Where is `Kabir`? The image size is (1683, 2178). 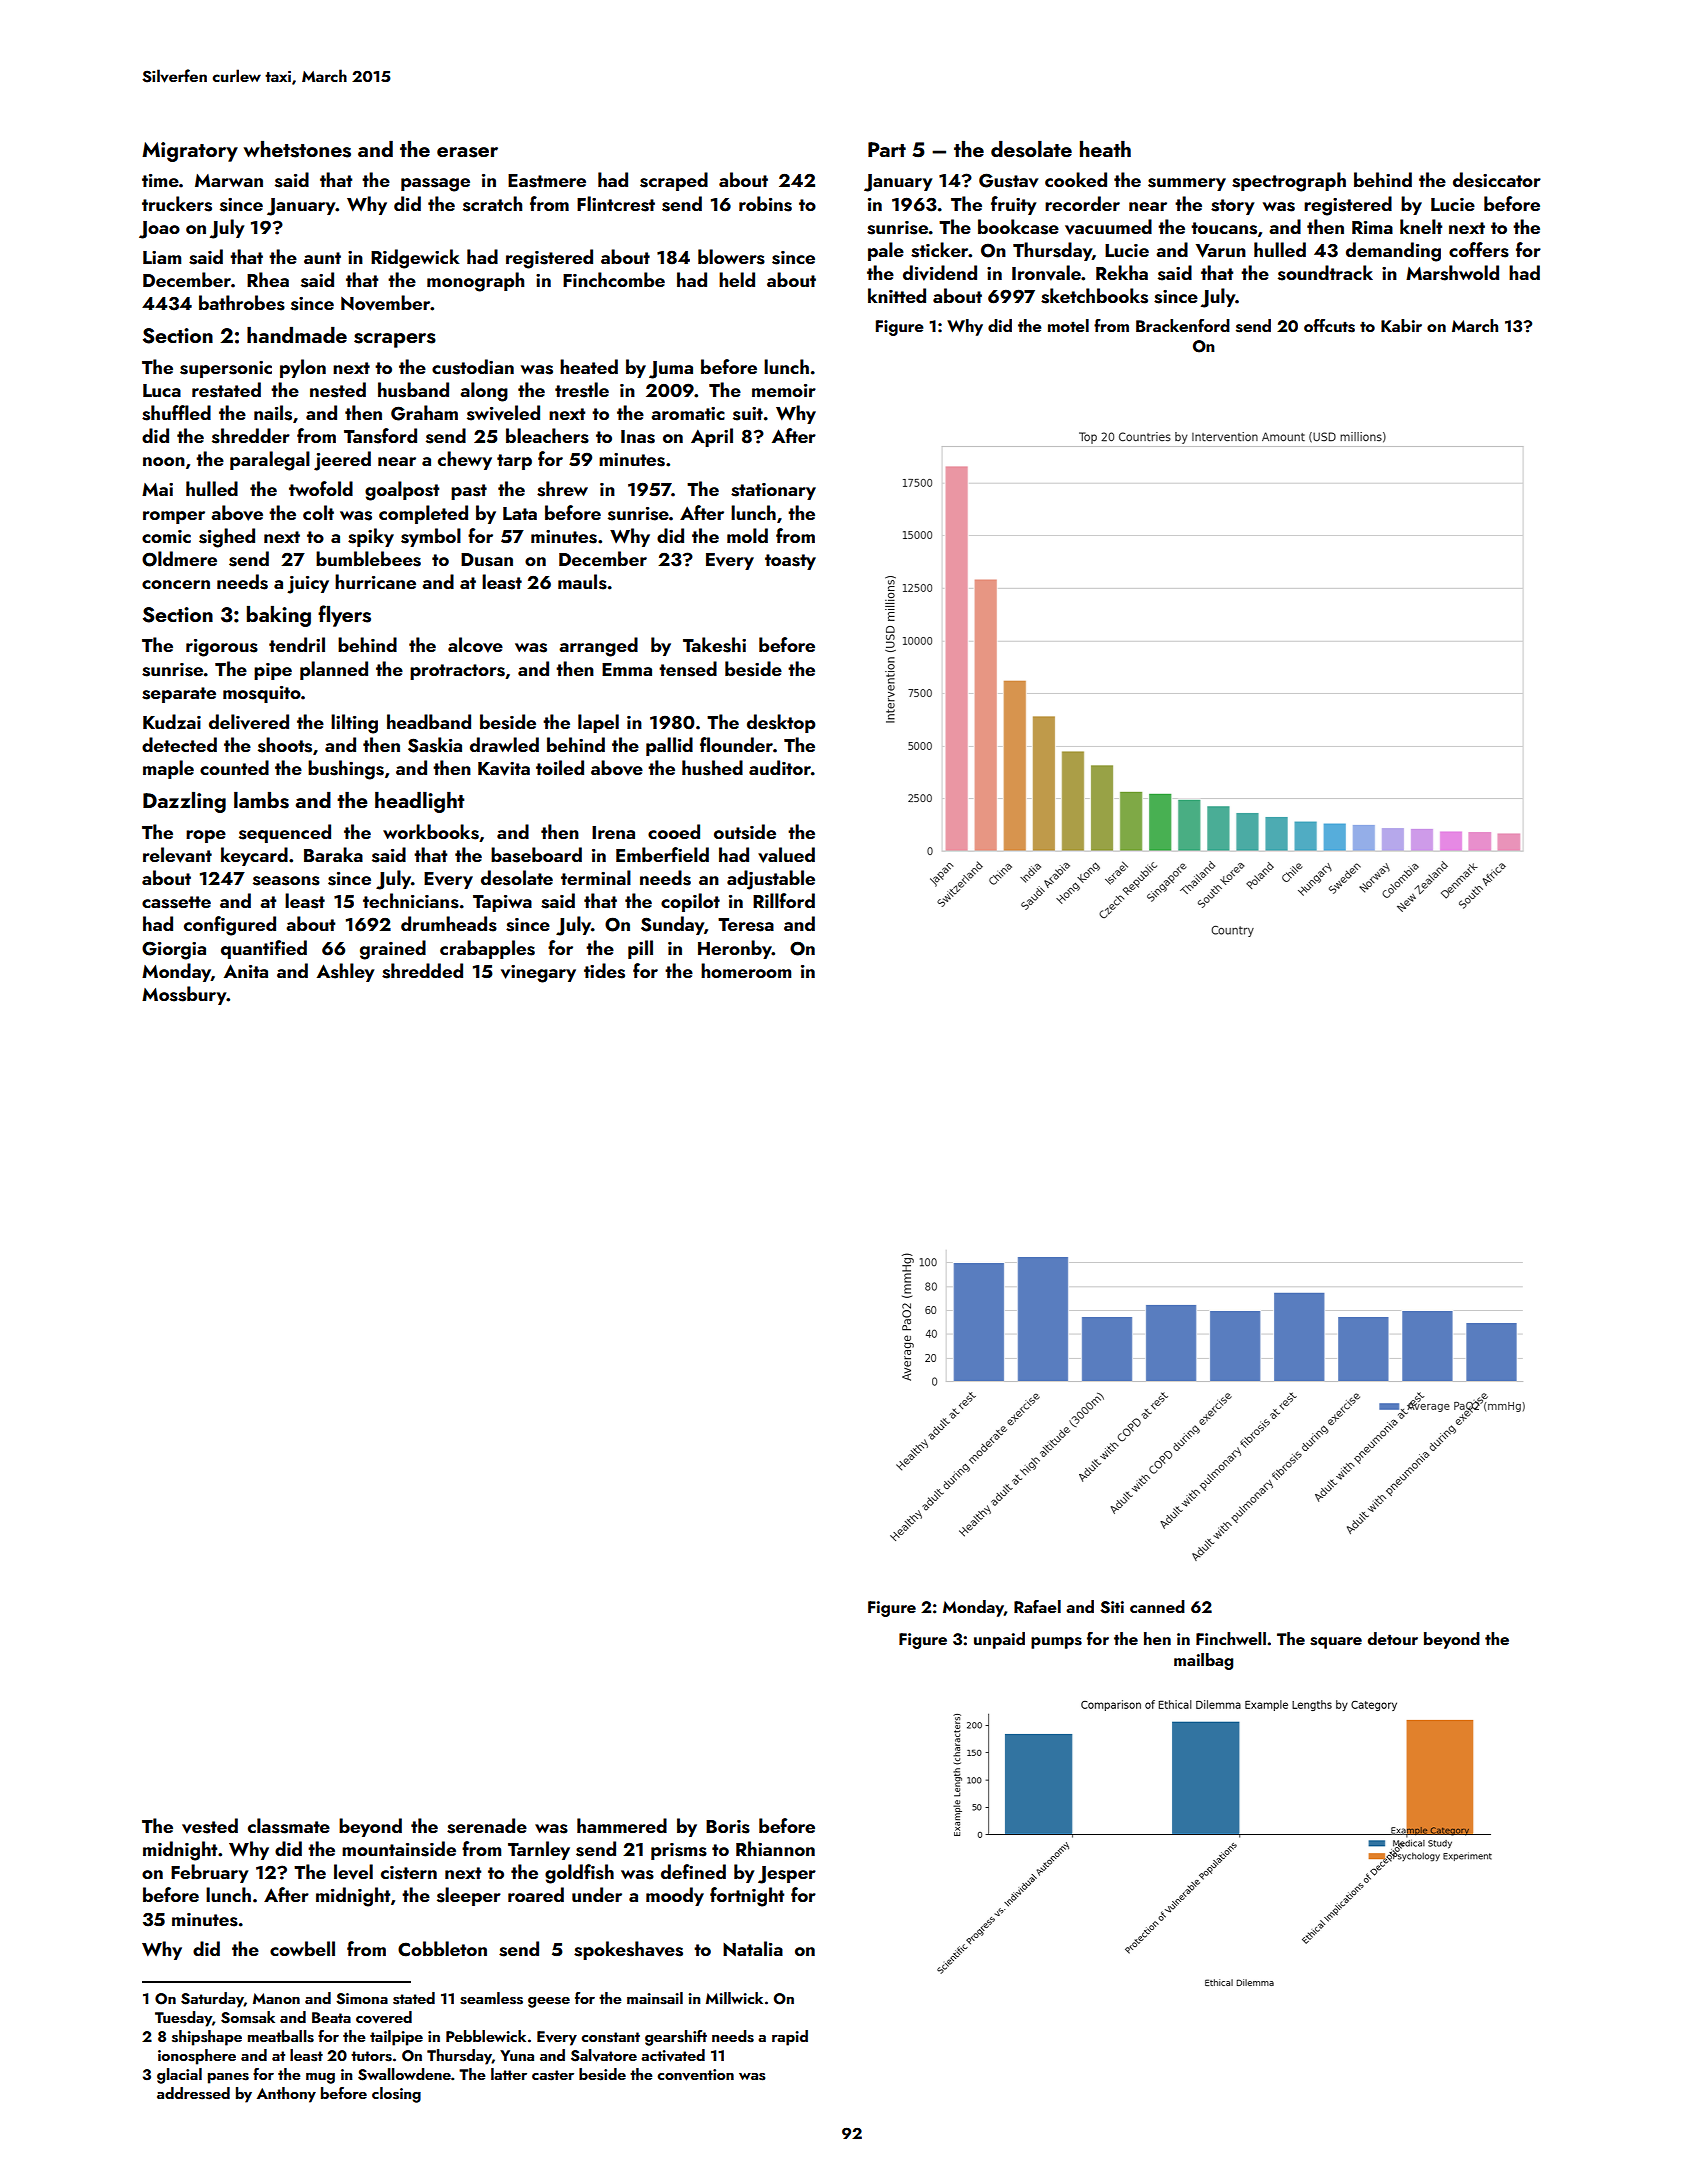
Kabir is located at coordinates (1401, 325).
